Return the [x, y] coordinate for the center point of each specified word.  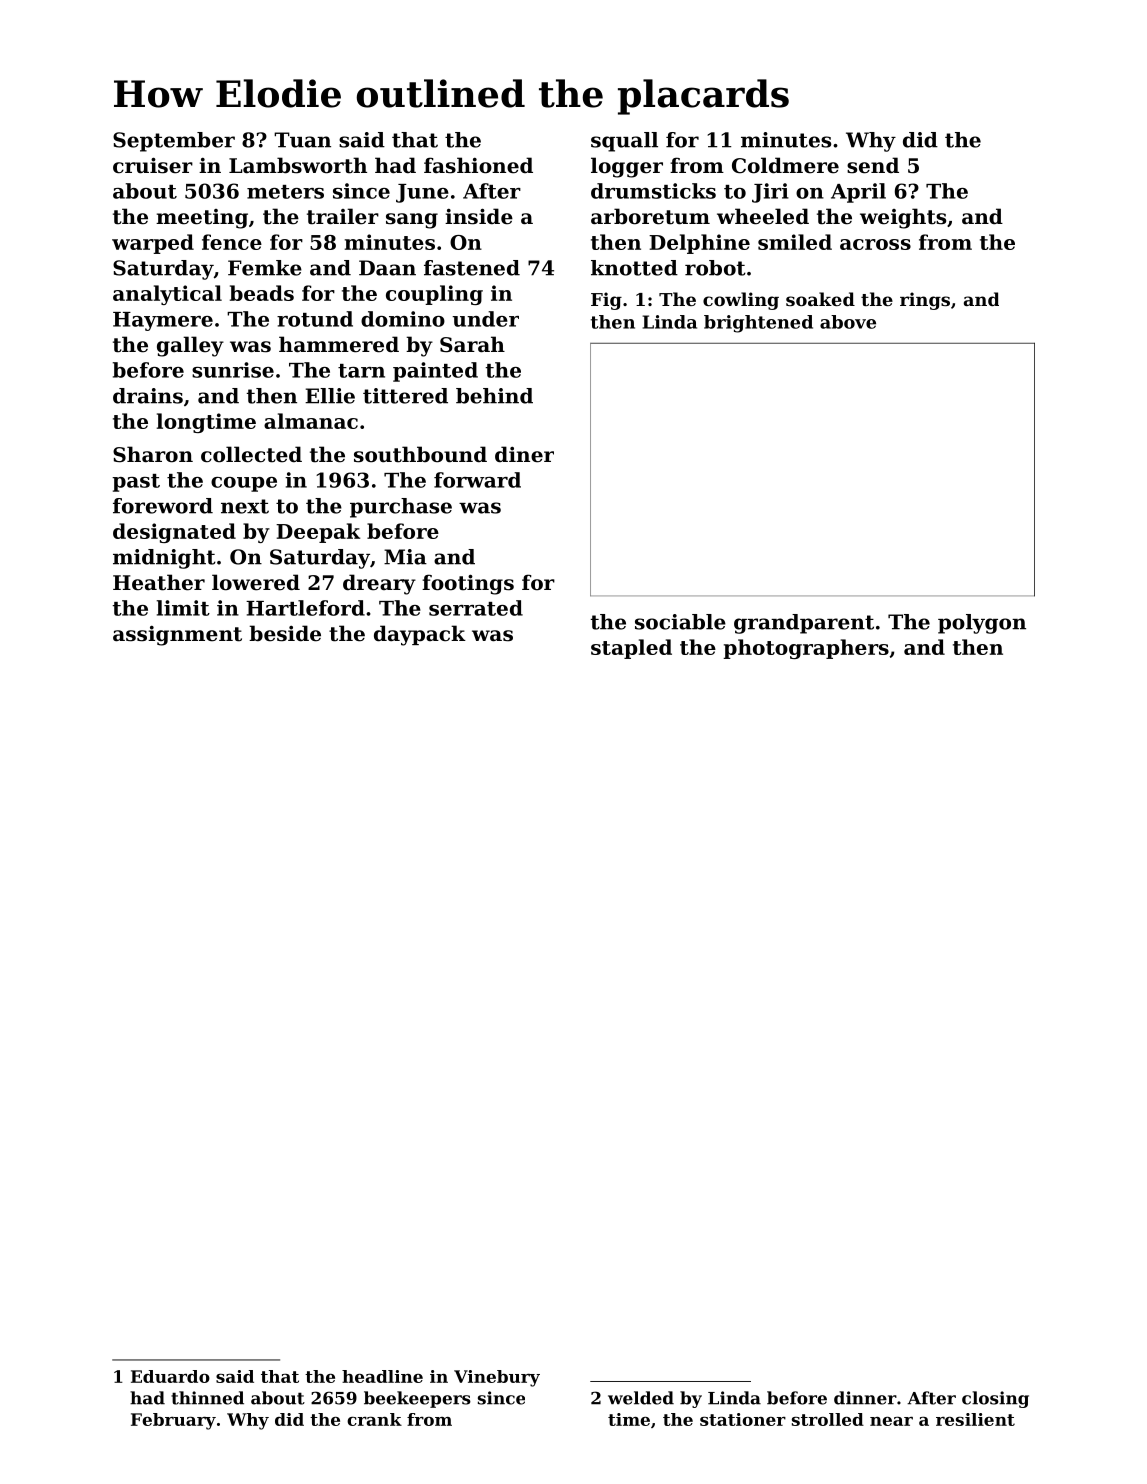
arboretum [650, 216]
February [173, 1421]
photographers [806, 649]
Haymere [163, 321]
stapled [631, 649]
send [873, 165]
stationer [743, 1419]
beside [285, 633]
